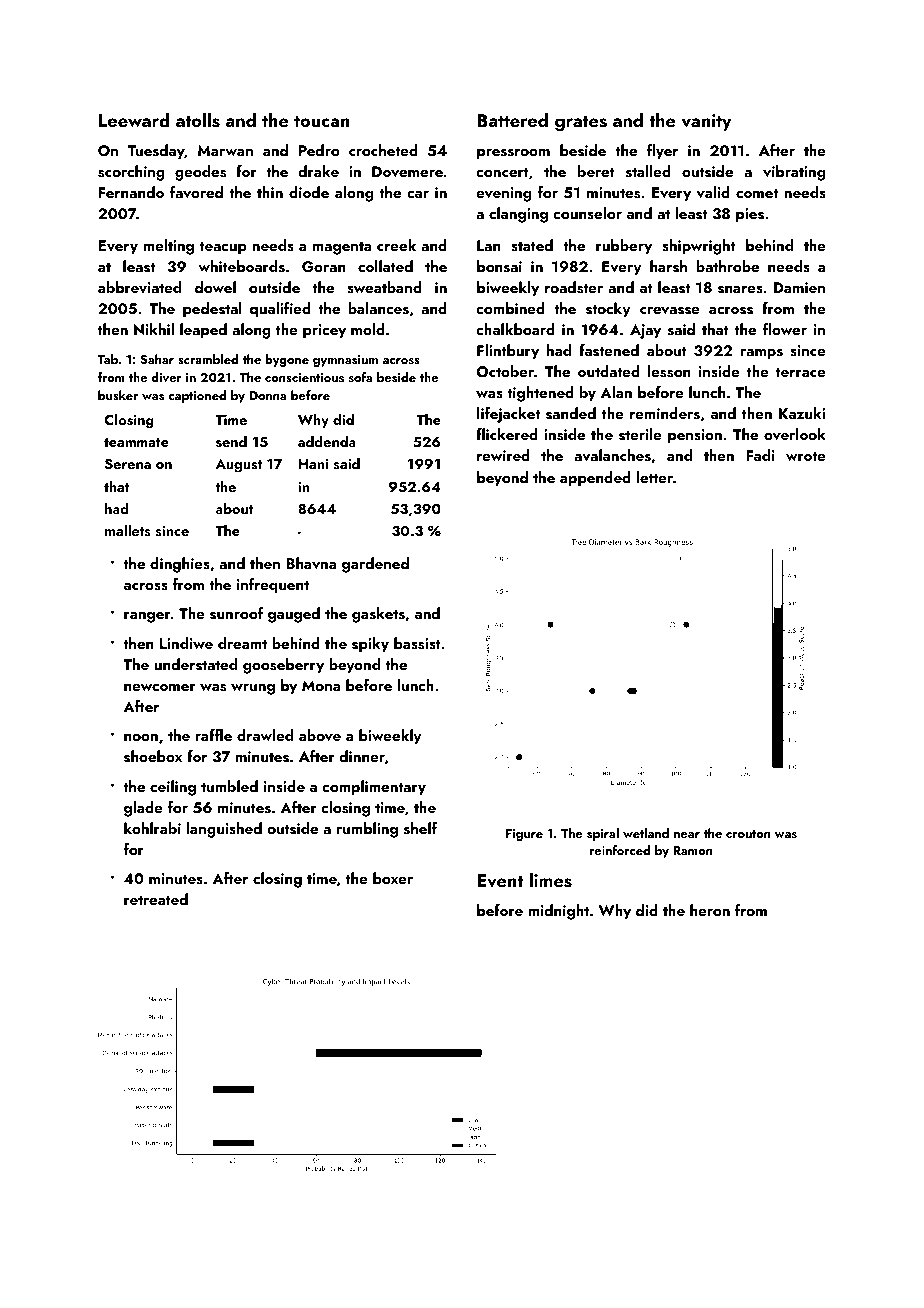  I want to click on retreated, so click(156, 899).
